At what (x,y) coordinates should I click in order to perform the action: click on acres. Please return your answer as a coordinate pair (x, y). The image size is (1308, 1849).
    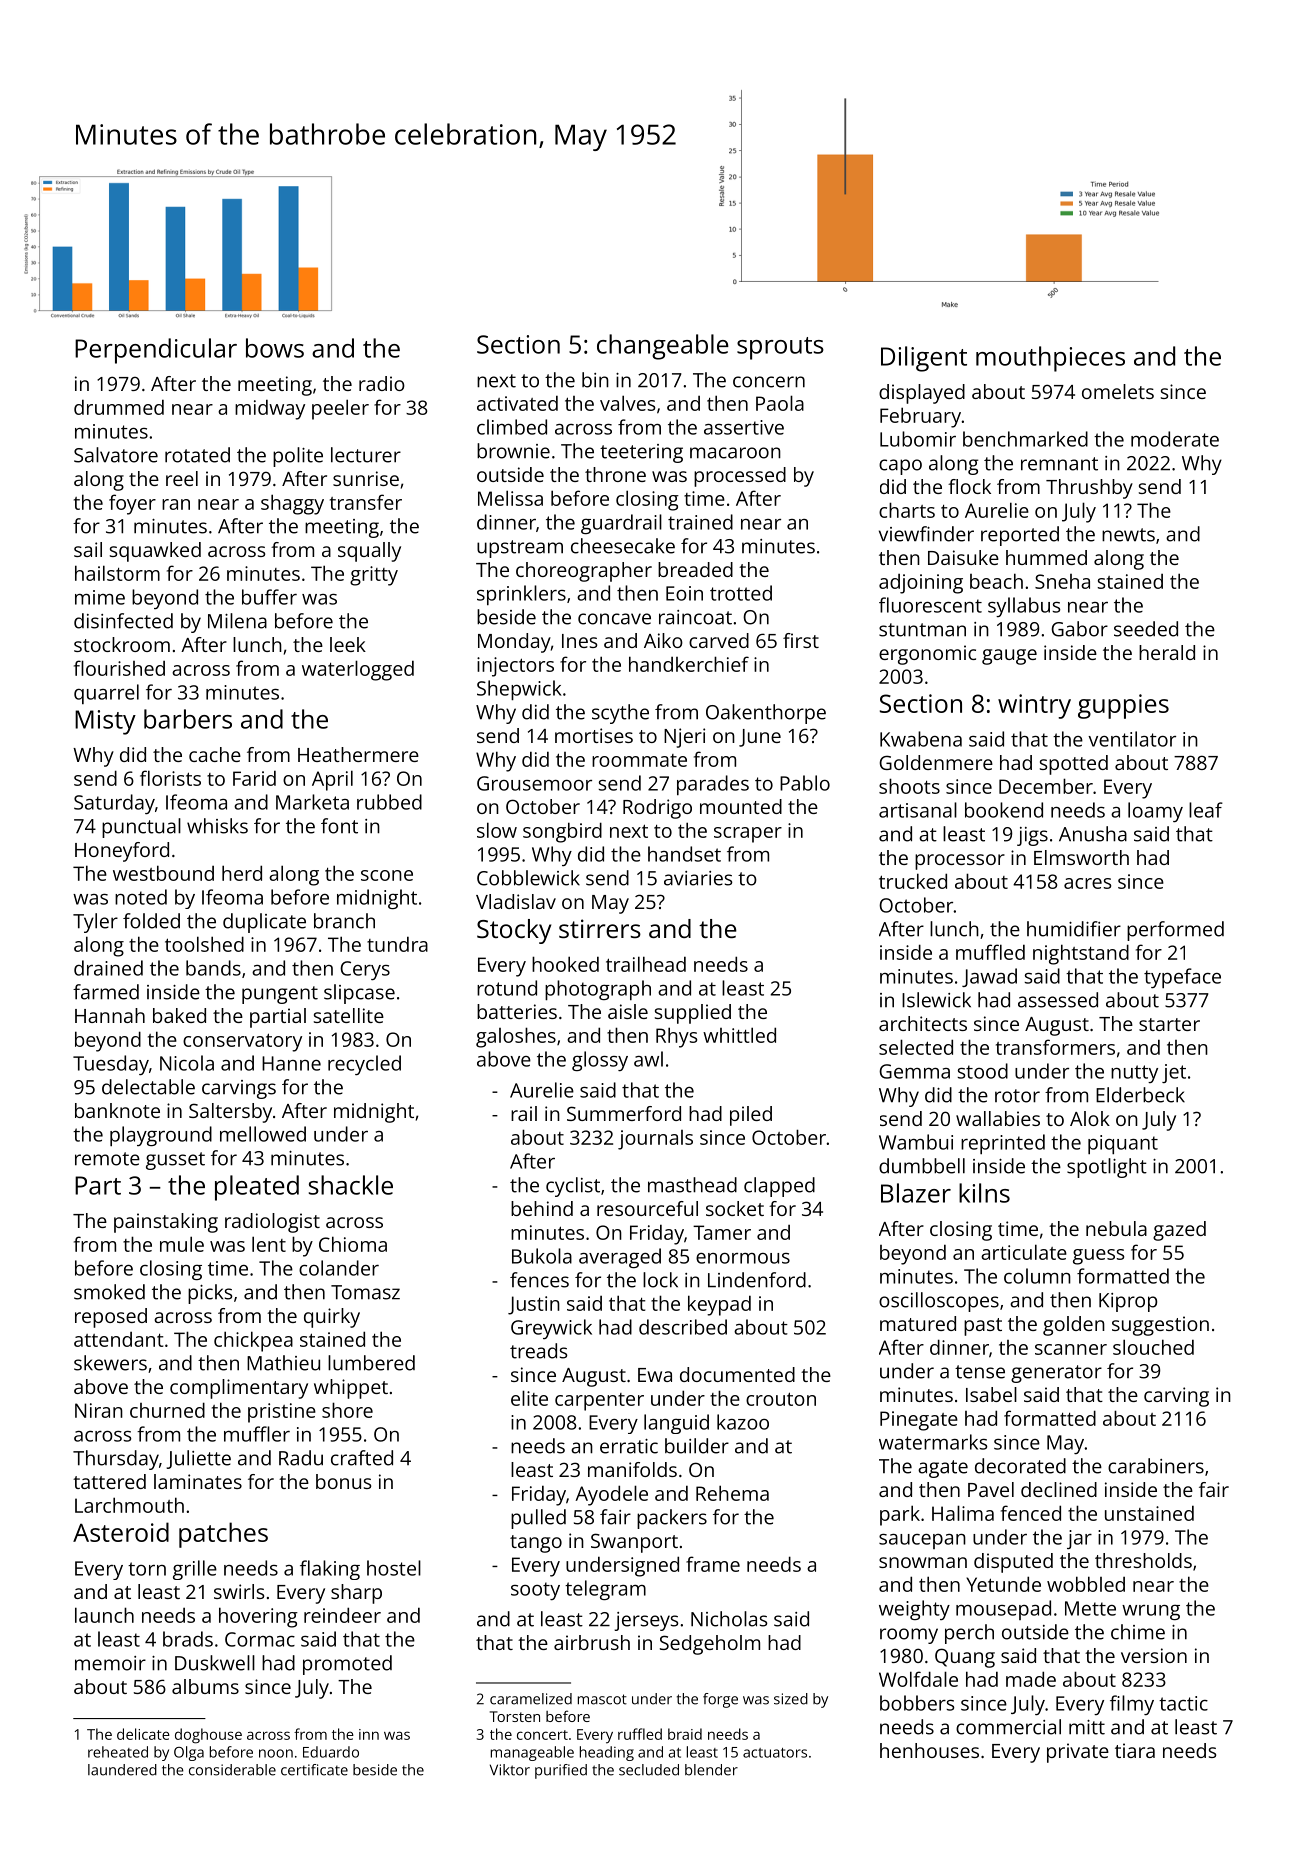
    Looking at the image, I should click on (1087, 883).
